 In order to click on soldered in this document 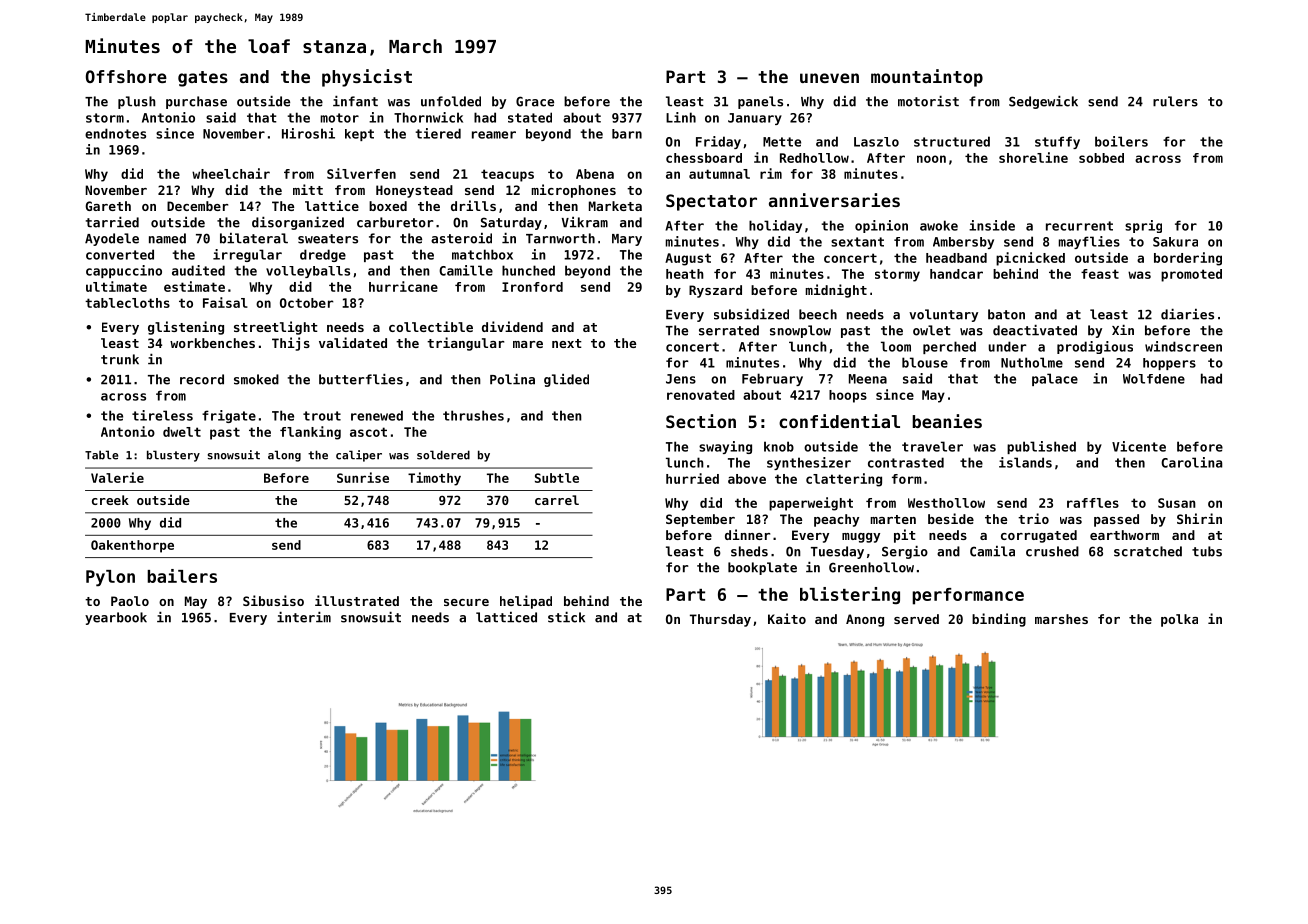, I will do `click(443, 455)`.
